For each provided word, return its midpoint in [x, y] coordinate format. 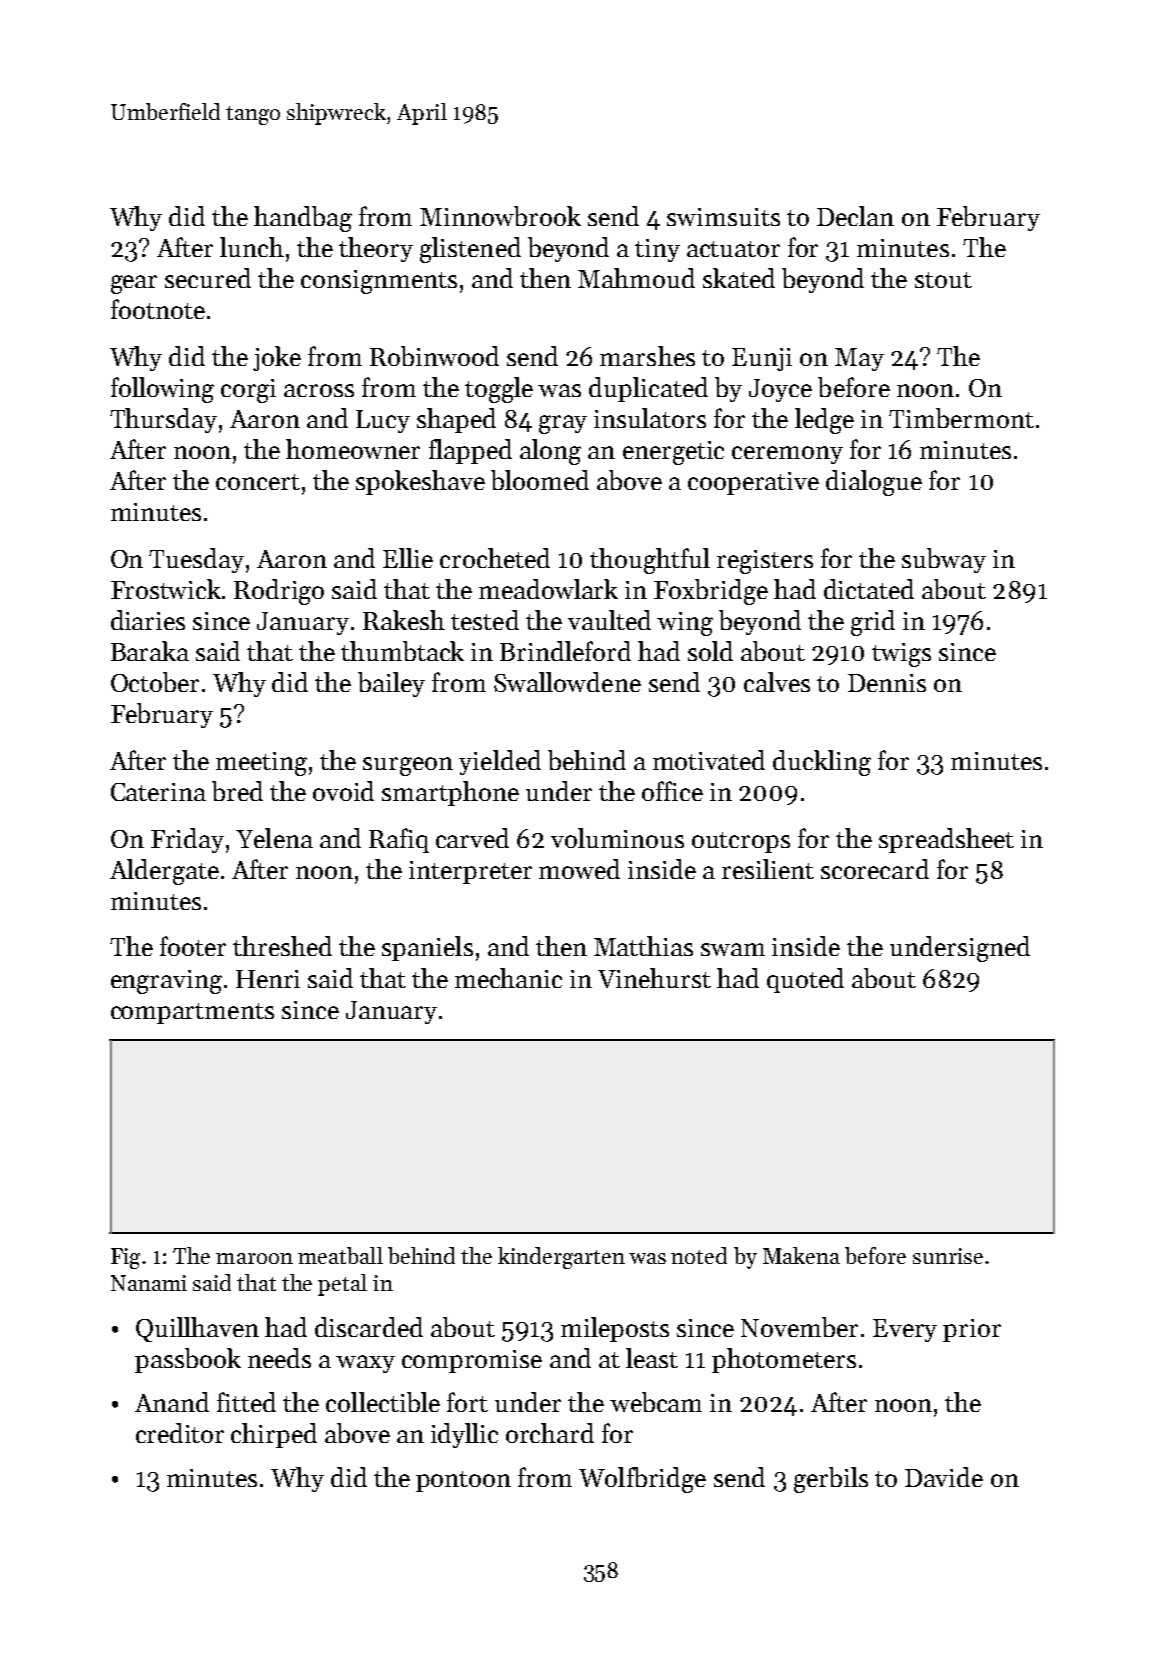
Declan [855, 216]
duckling [822, 763]
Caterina [158, 792]
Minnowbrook [500, 216]
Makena [801, 1255]
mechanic [508, 978]
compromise [472, 1361]
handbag [303, 219]
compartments [192, 1013]
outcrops [741, 842]
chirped [274, 1435]
